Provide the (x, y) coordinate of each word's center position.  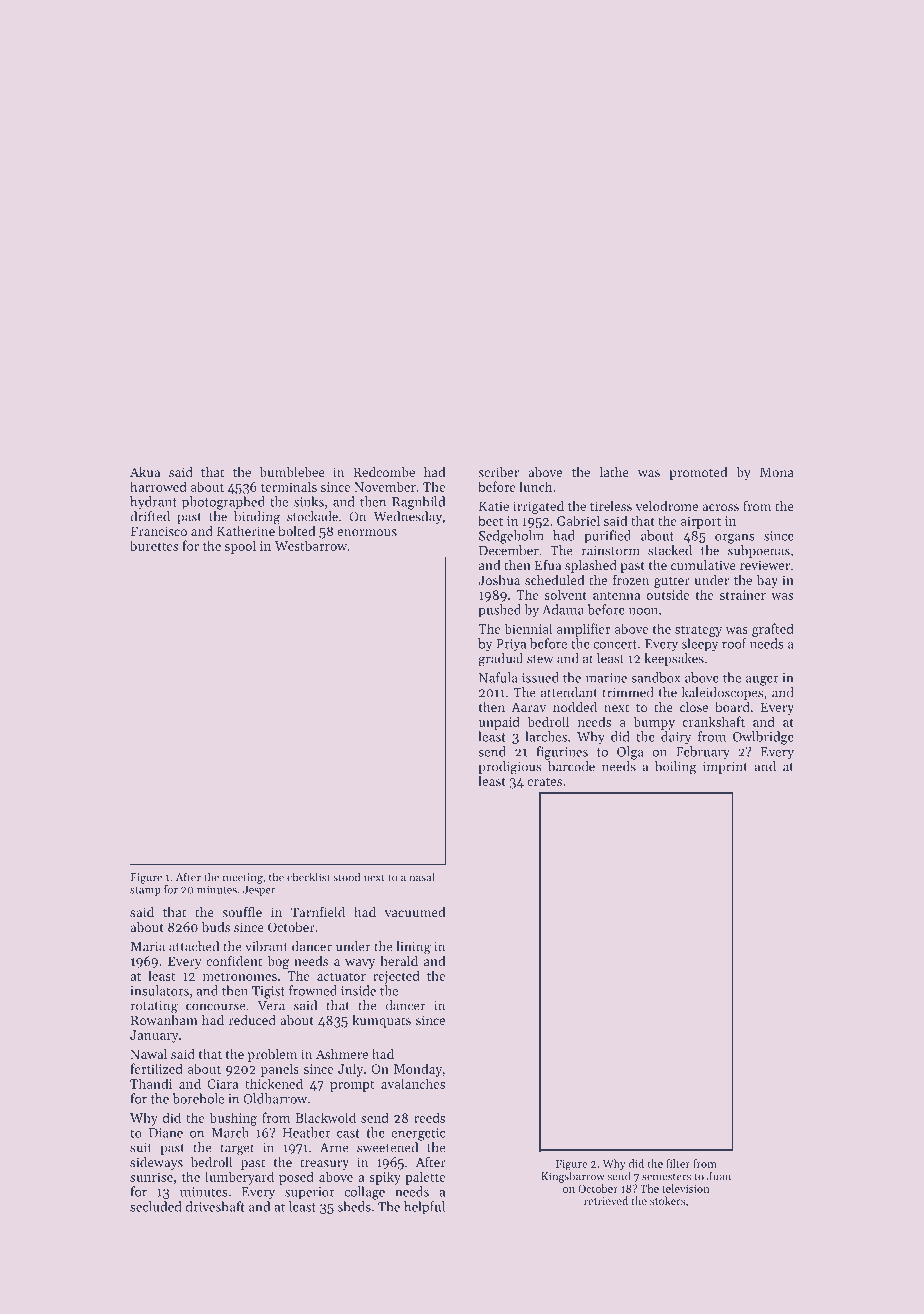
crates (544, 782)
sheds (354, 1206)
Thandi (151, 1083)
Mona (777, 472)
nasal (422, 877)
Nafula (498, 677)
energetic (418, 1134)
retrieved (606, 1200)
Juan (719, 1176)
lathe (614, 472)
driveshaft (215, 1206)
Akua (145, 472)
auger (762, 681)
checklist (308, 877)
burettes (154, 545)
